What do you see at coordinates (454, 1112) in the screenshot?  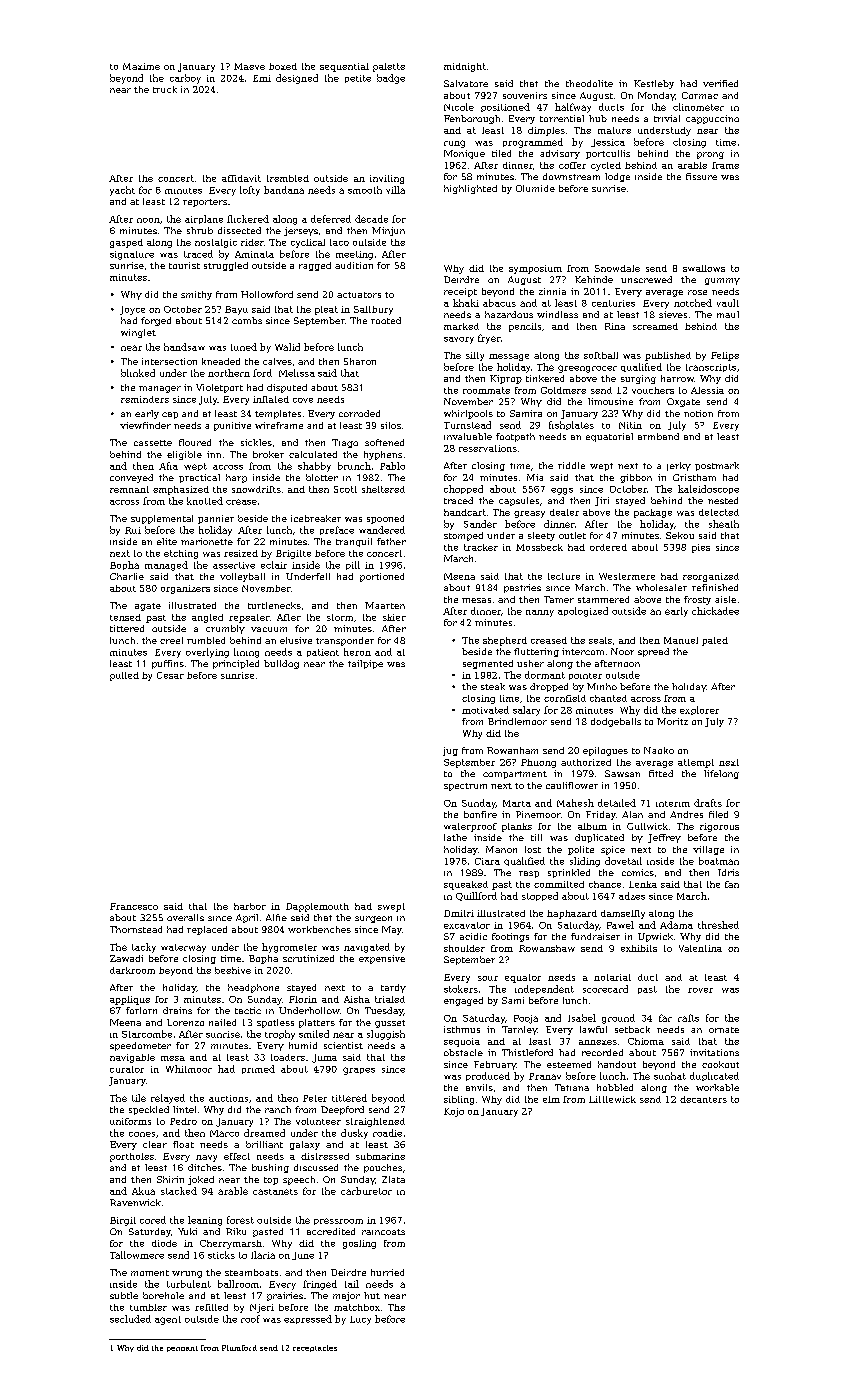 I see `Kojo` at bounding box center [454, 1112].
